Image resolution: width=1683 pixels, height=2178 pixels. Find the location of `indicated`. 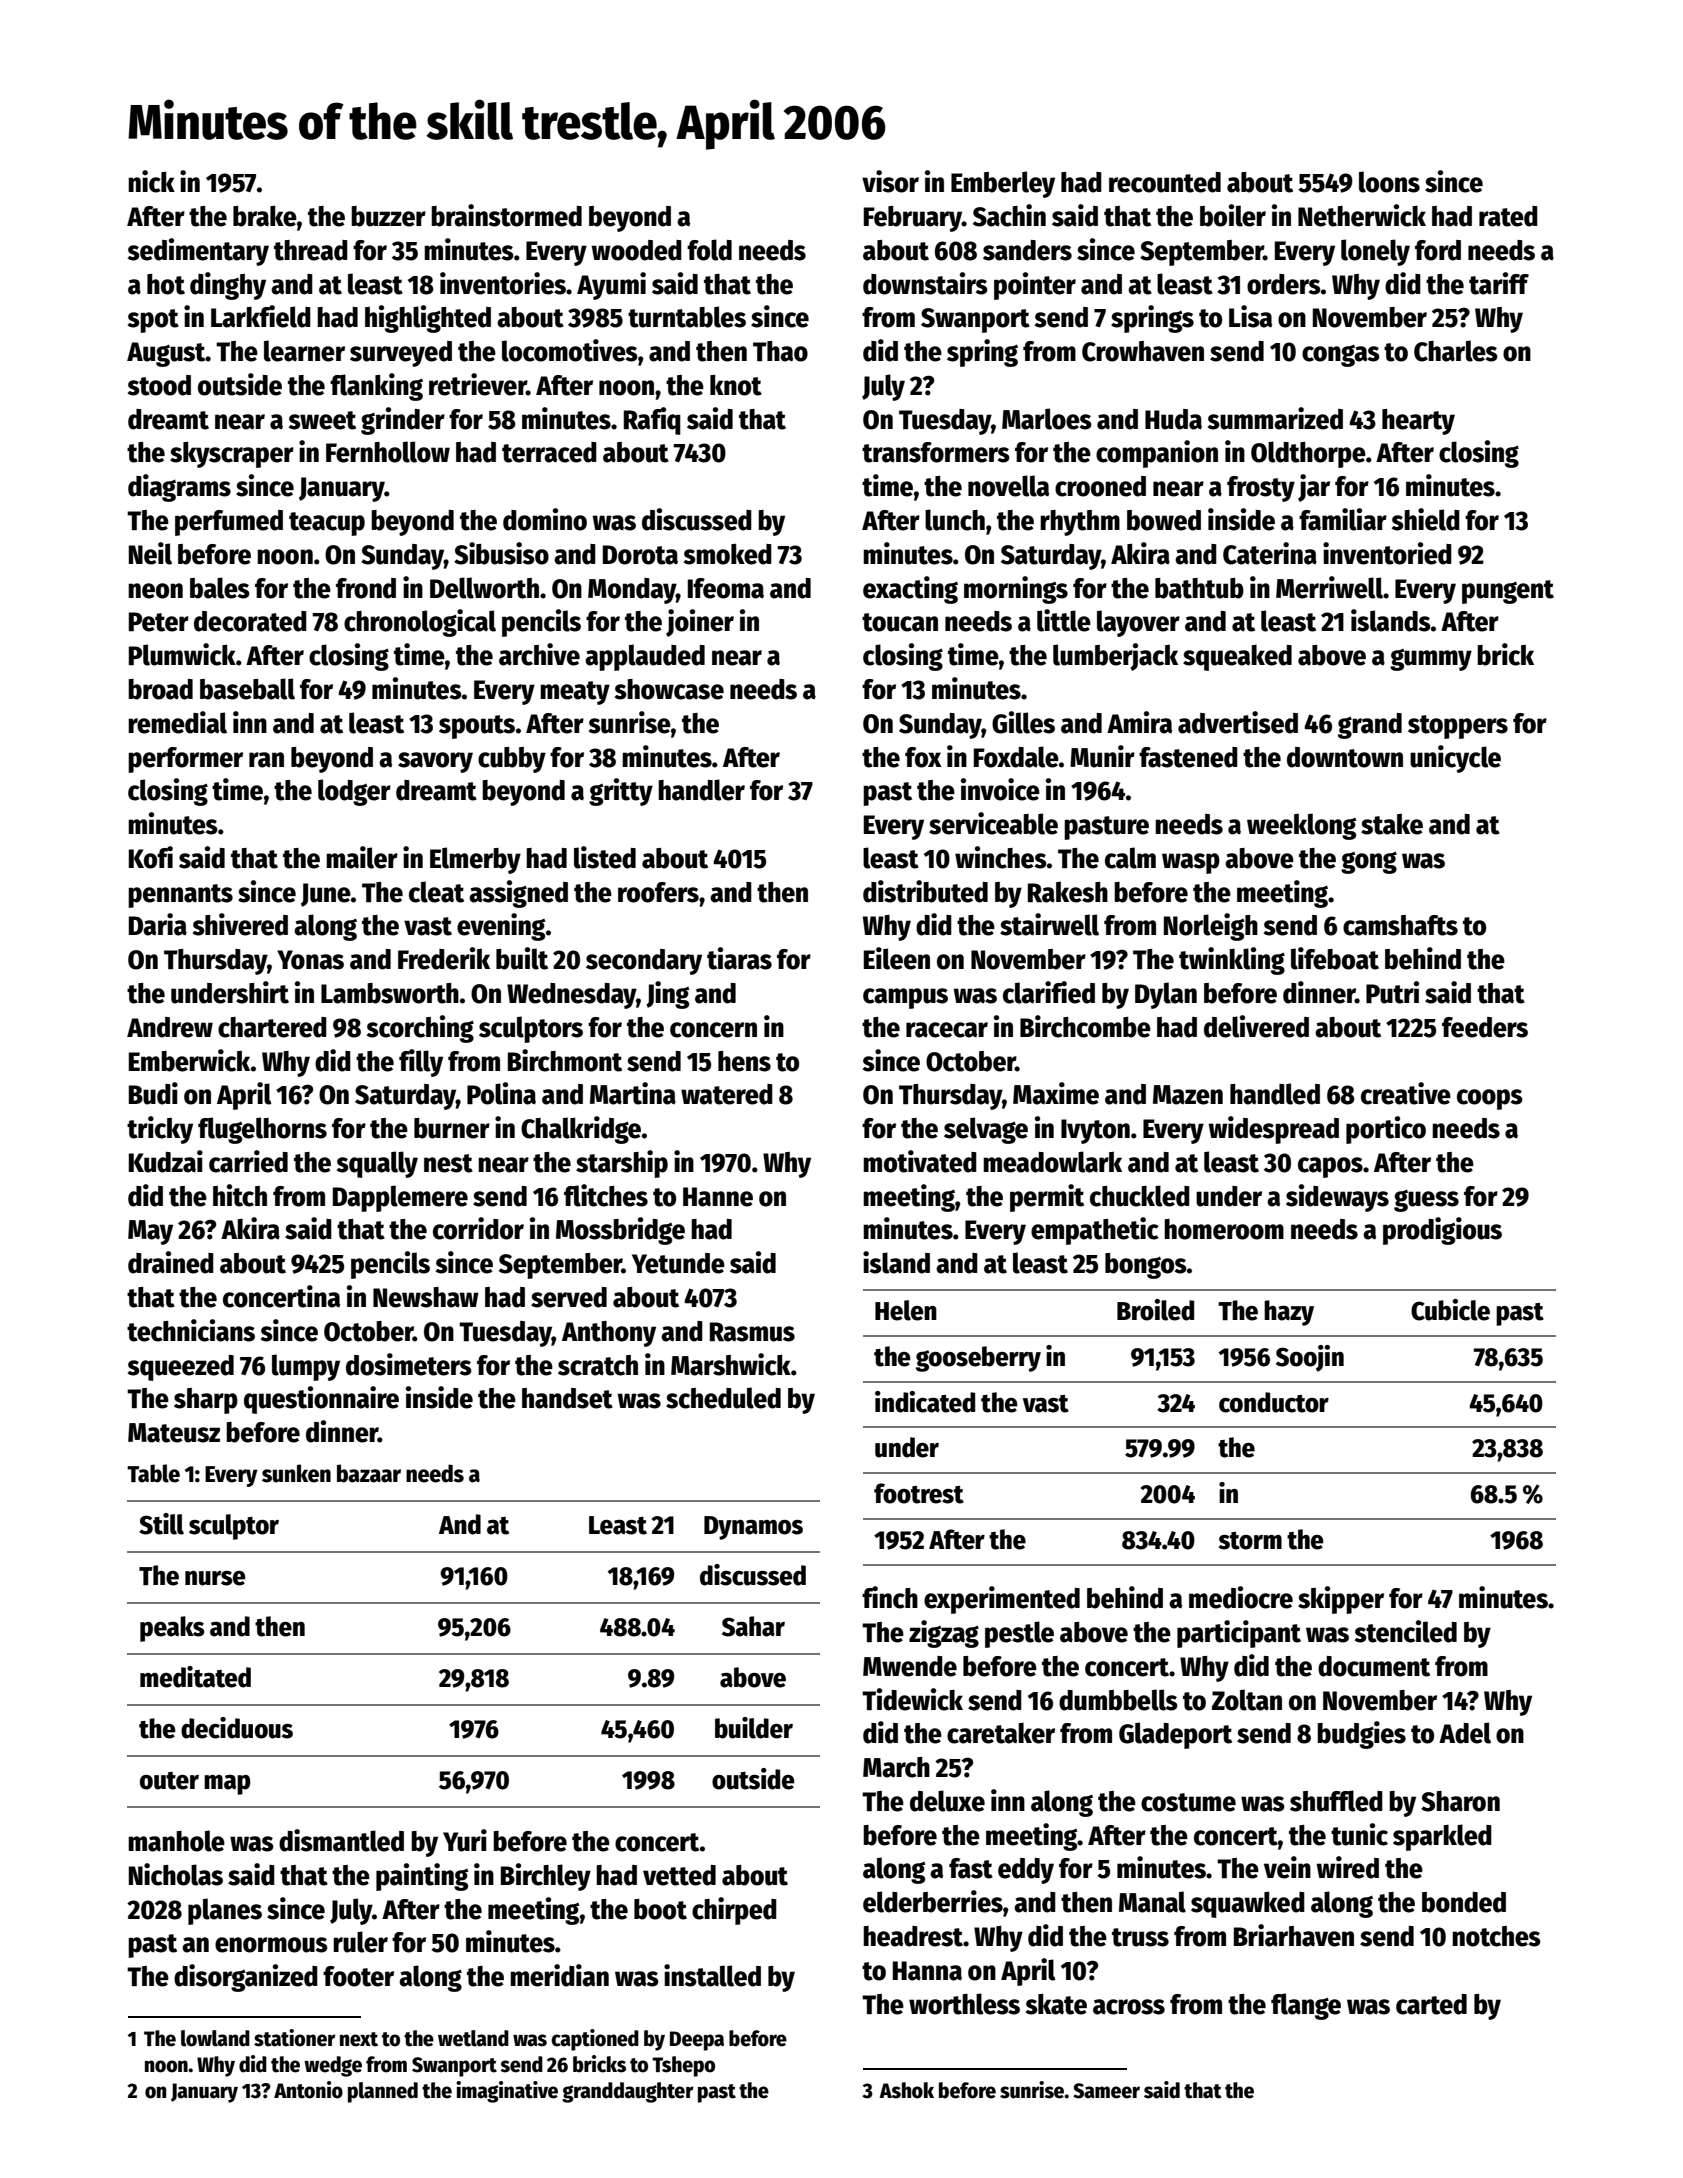

indicated is located at coordinates (925, 1402).
